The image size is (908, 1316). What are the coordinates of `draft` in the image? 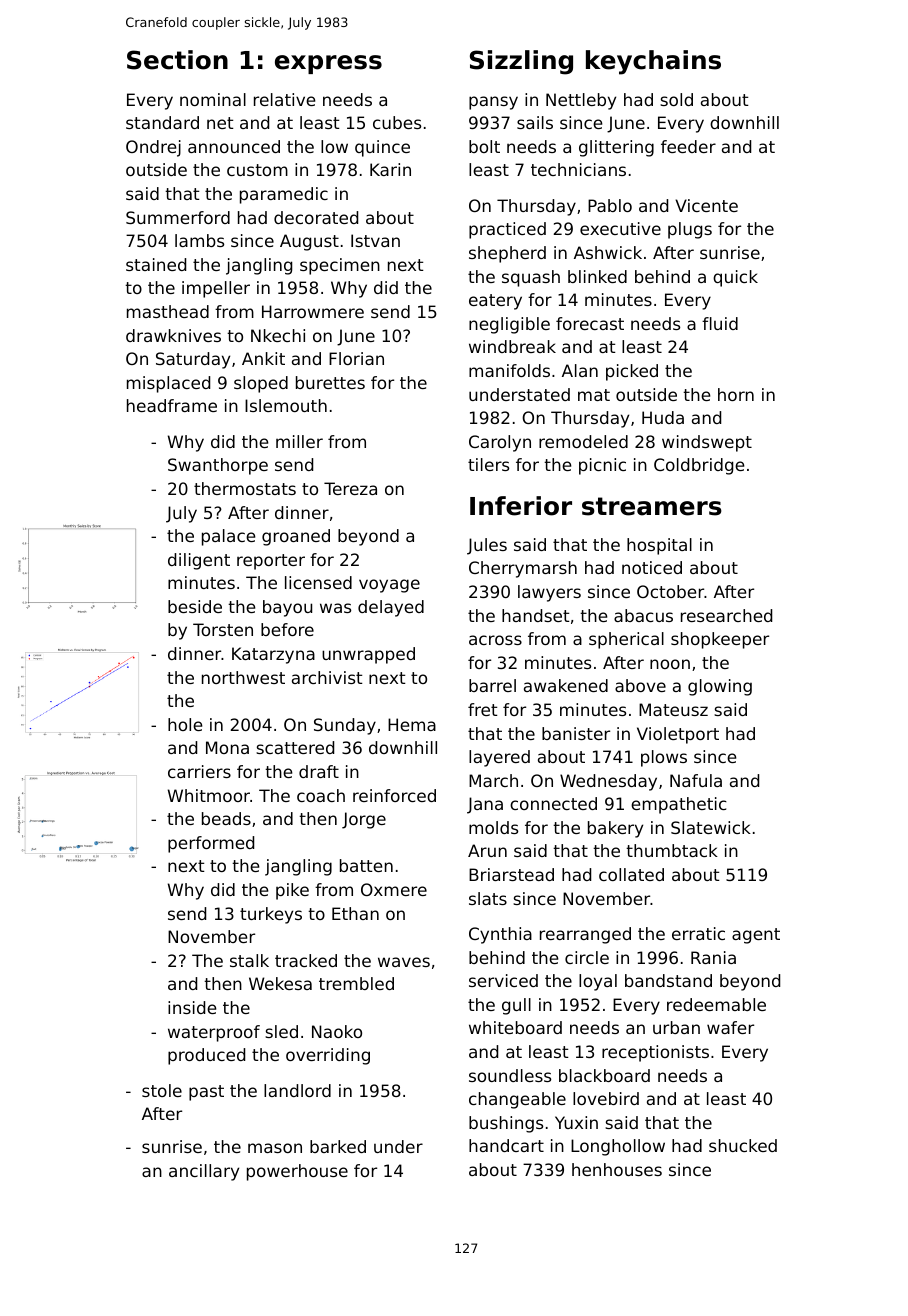 It's located at (319, 771).
